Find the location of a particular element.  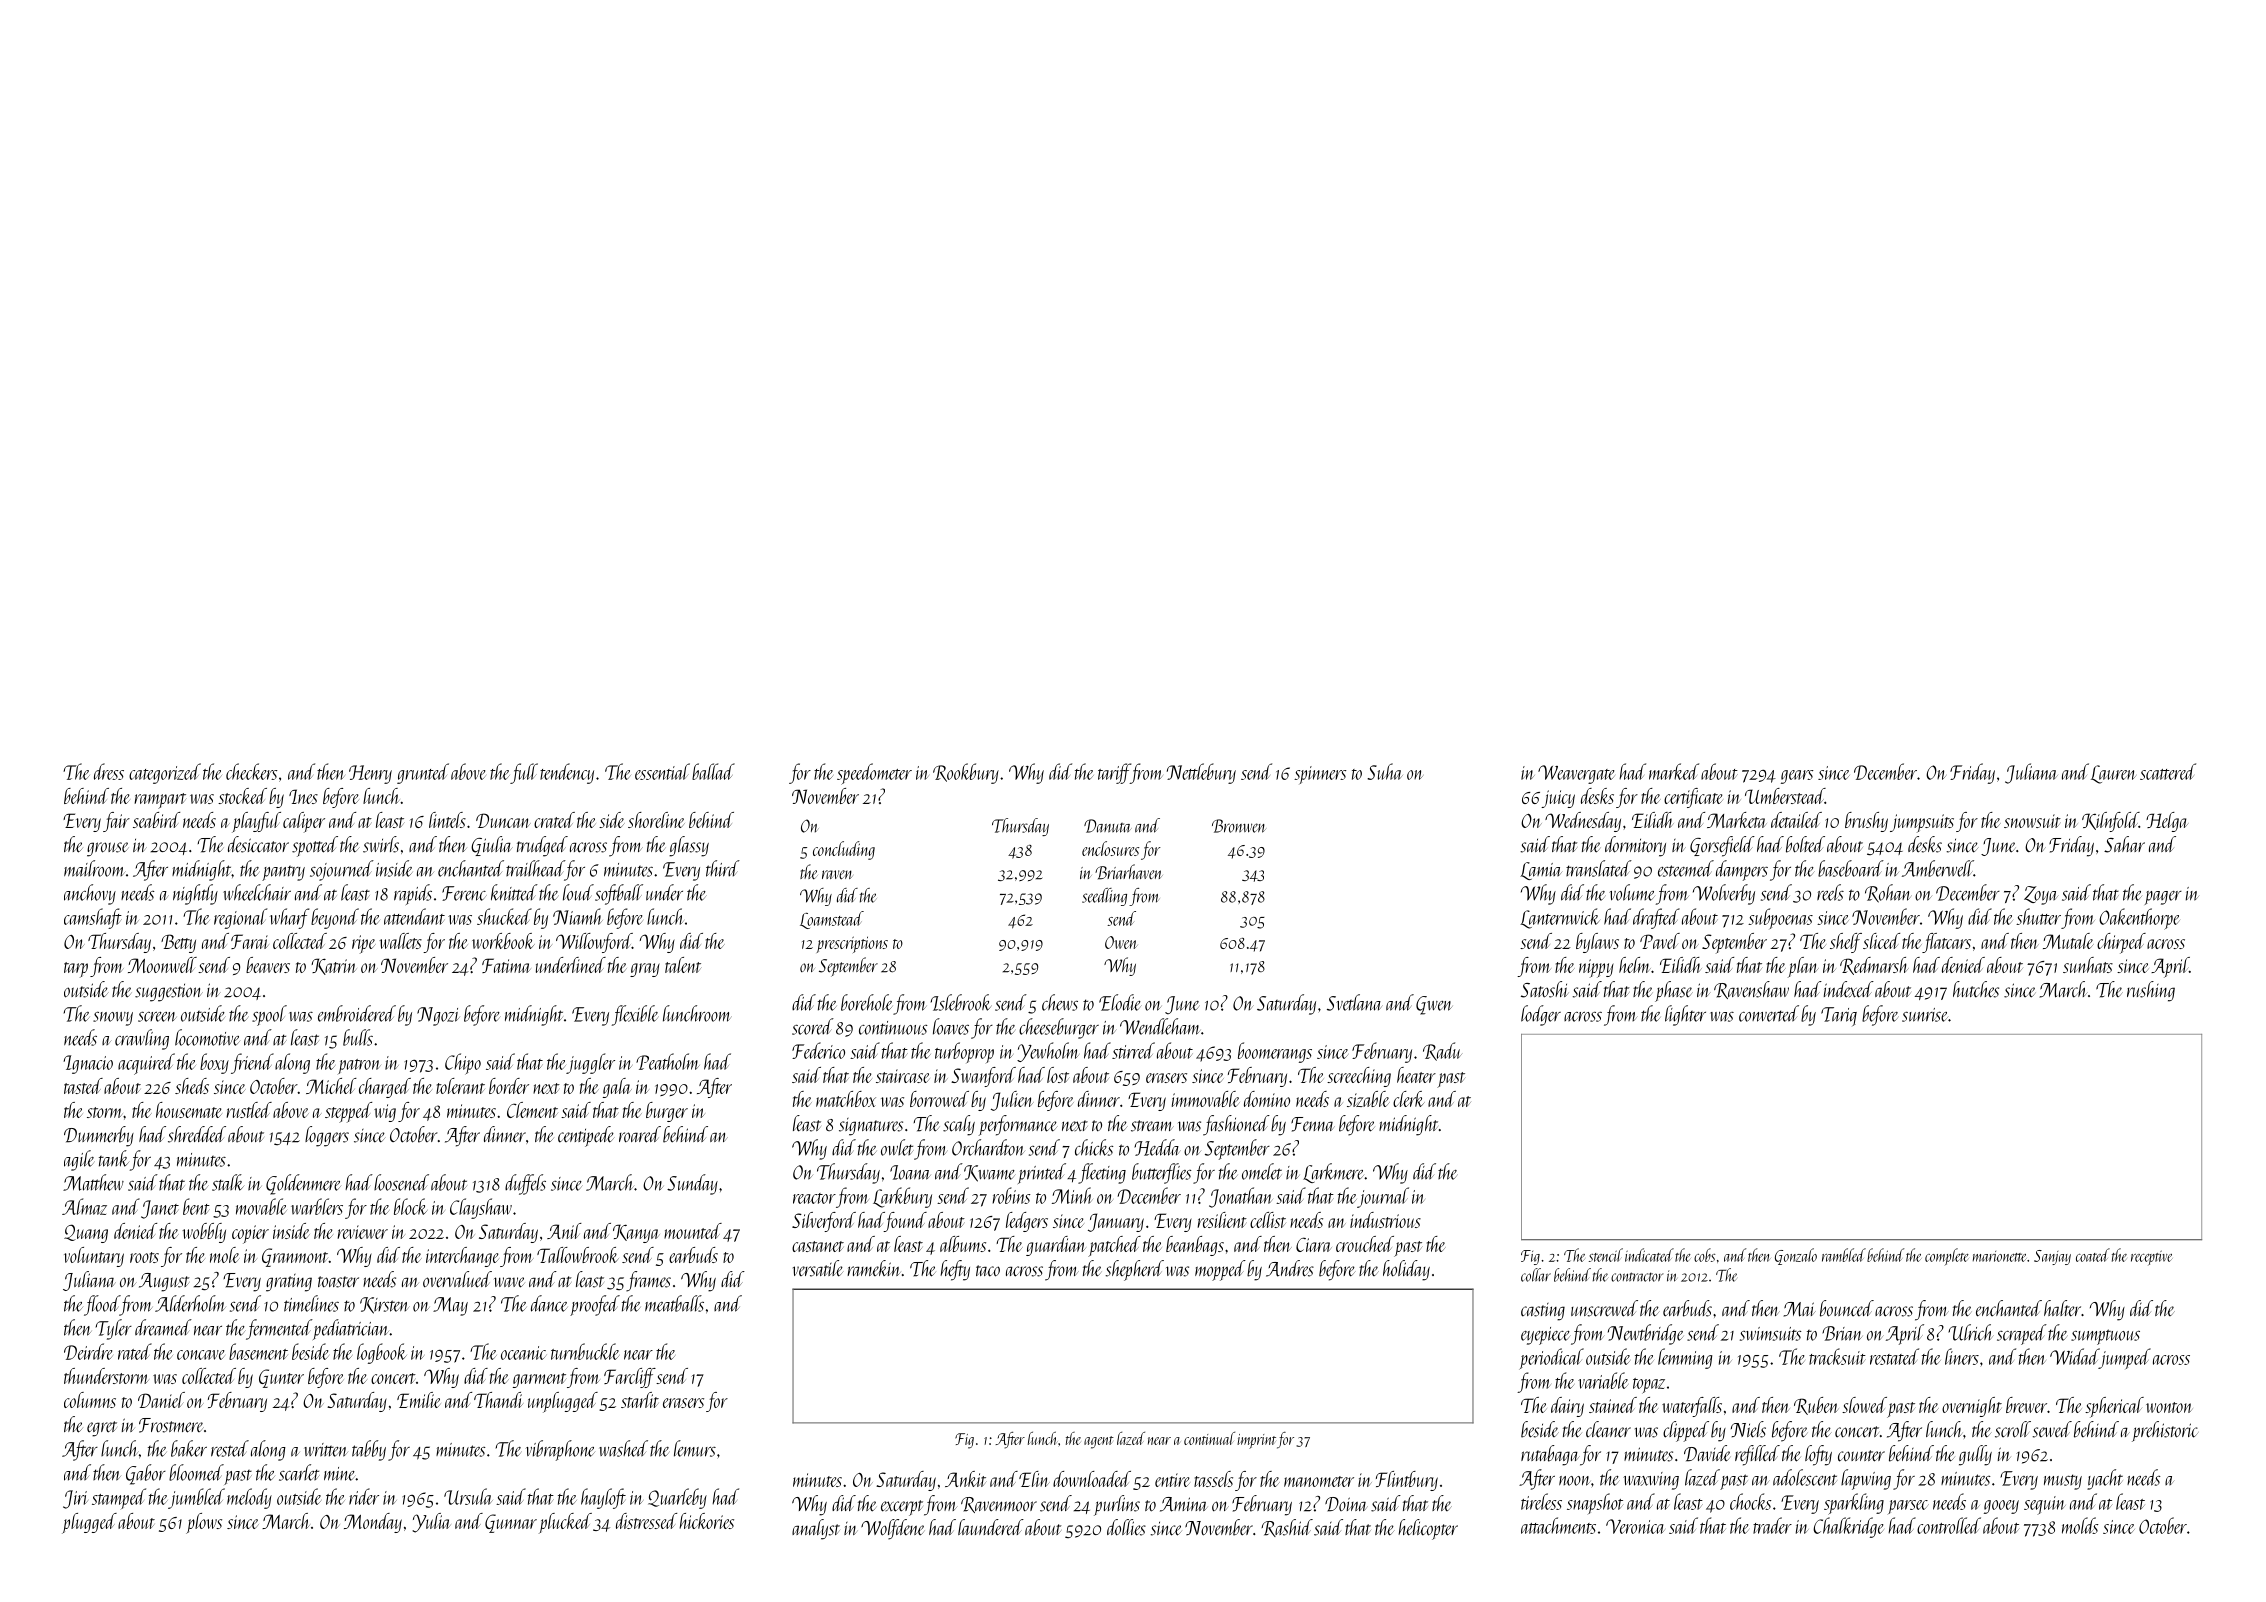

Giulia is located at coordinates (492, 846).
